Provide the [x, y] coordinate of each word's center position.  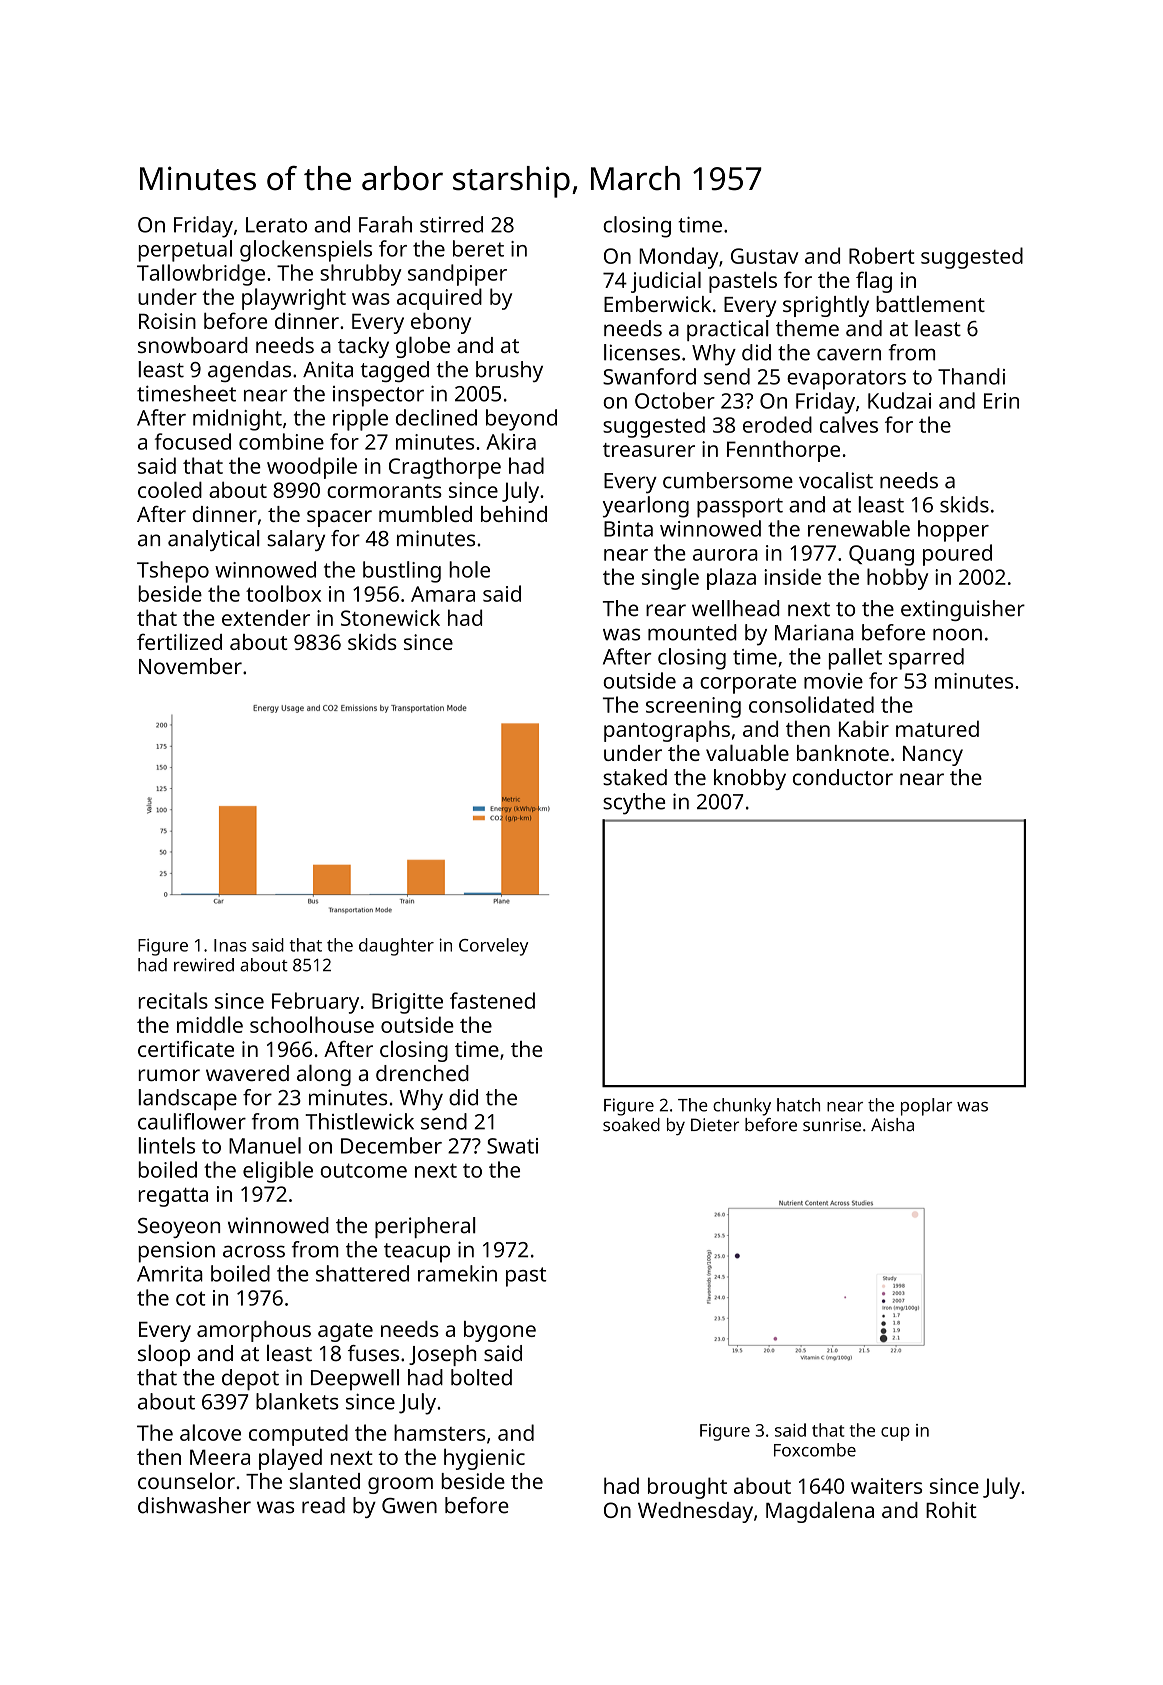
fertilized [179, 641]
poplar [926, 1107]
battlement [930, 303]
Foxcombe [815, 1450]
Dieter [715, 1125]
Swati [512, 1146]
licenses [642, 352]
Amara [443, 594]
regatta [173, 1197]
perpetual [185, 251]
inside [792, 576]
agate [345, 1332]
